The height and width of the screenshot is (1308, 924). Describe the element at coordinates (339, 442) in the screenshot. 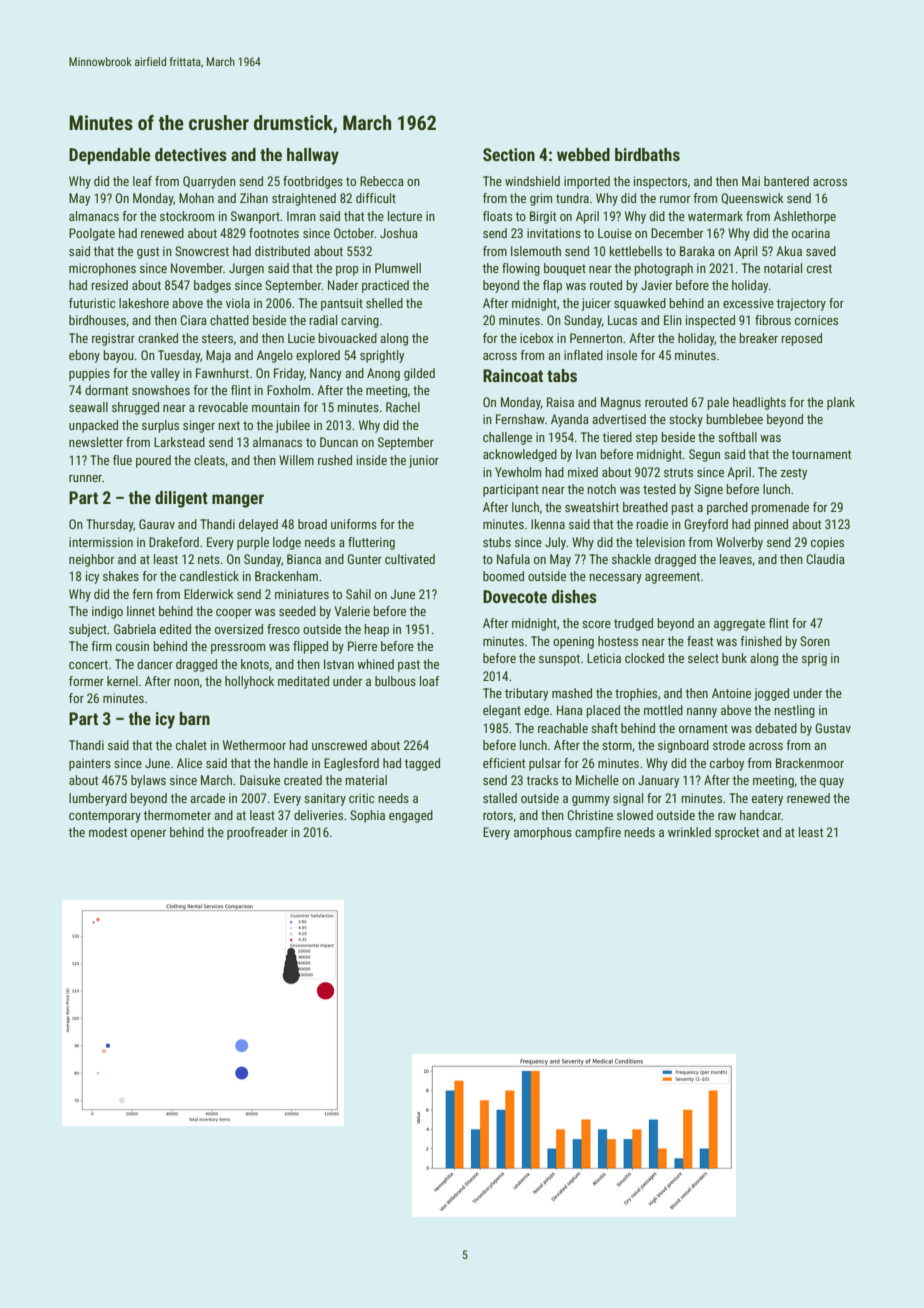

I see `Duncan` at that location.
